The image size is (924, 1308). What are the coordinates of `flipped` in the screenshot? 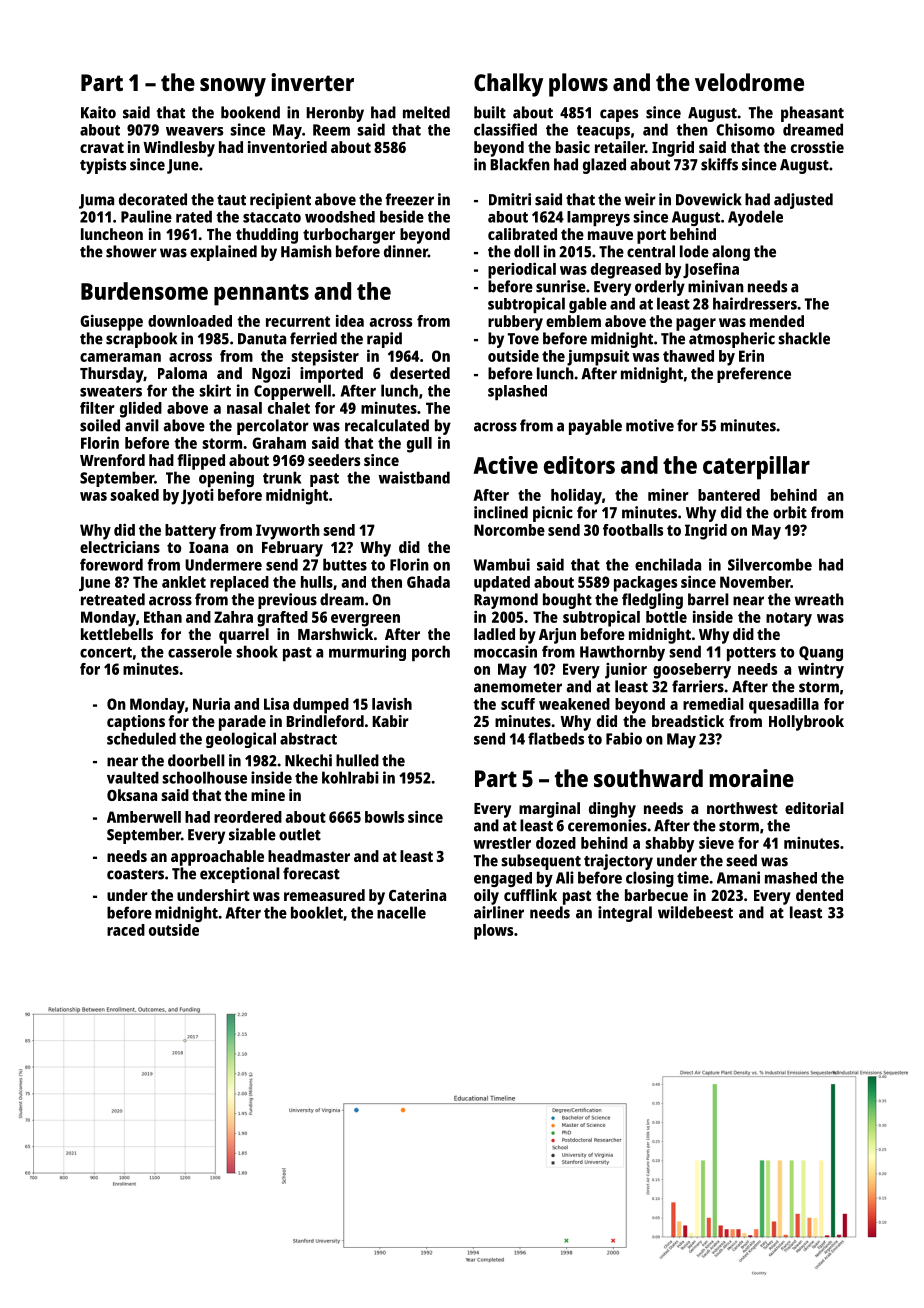 It's located at (201, 462).
